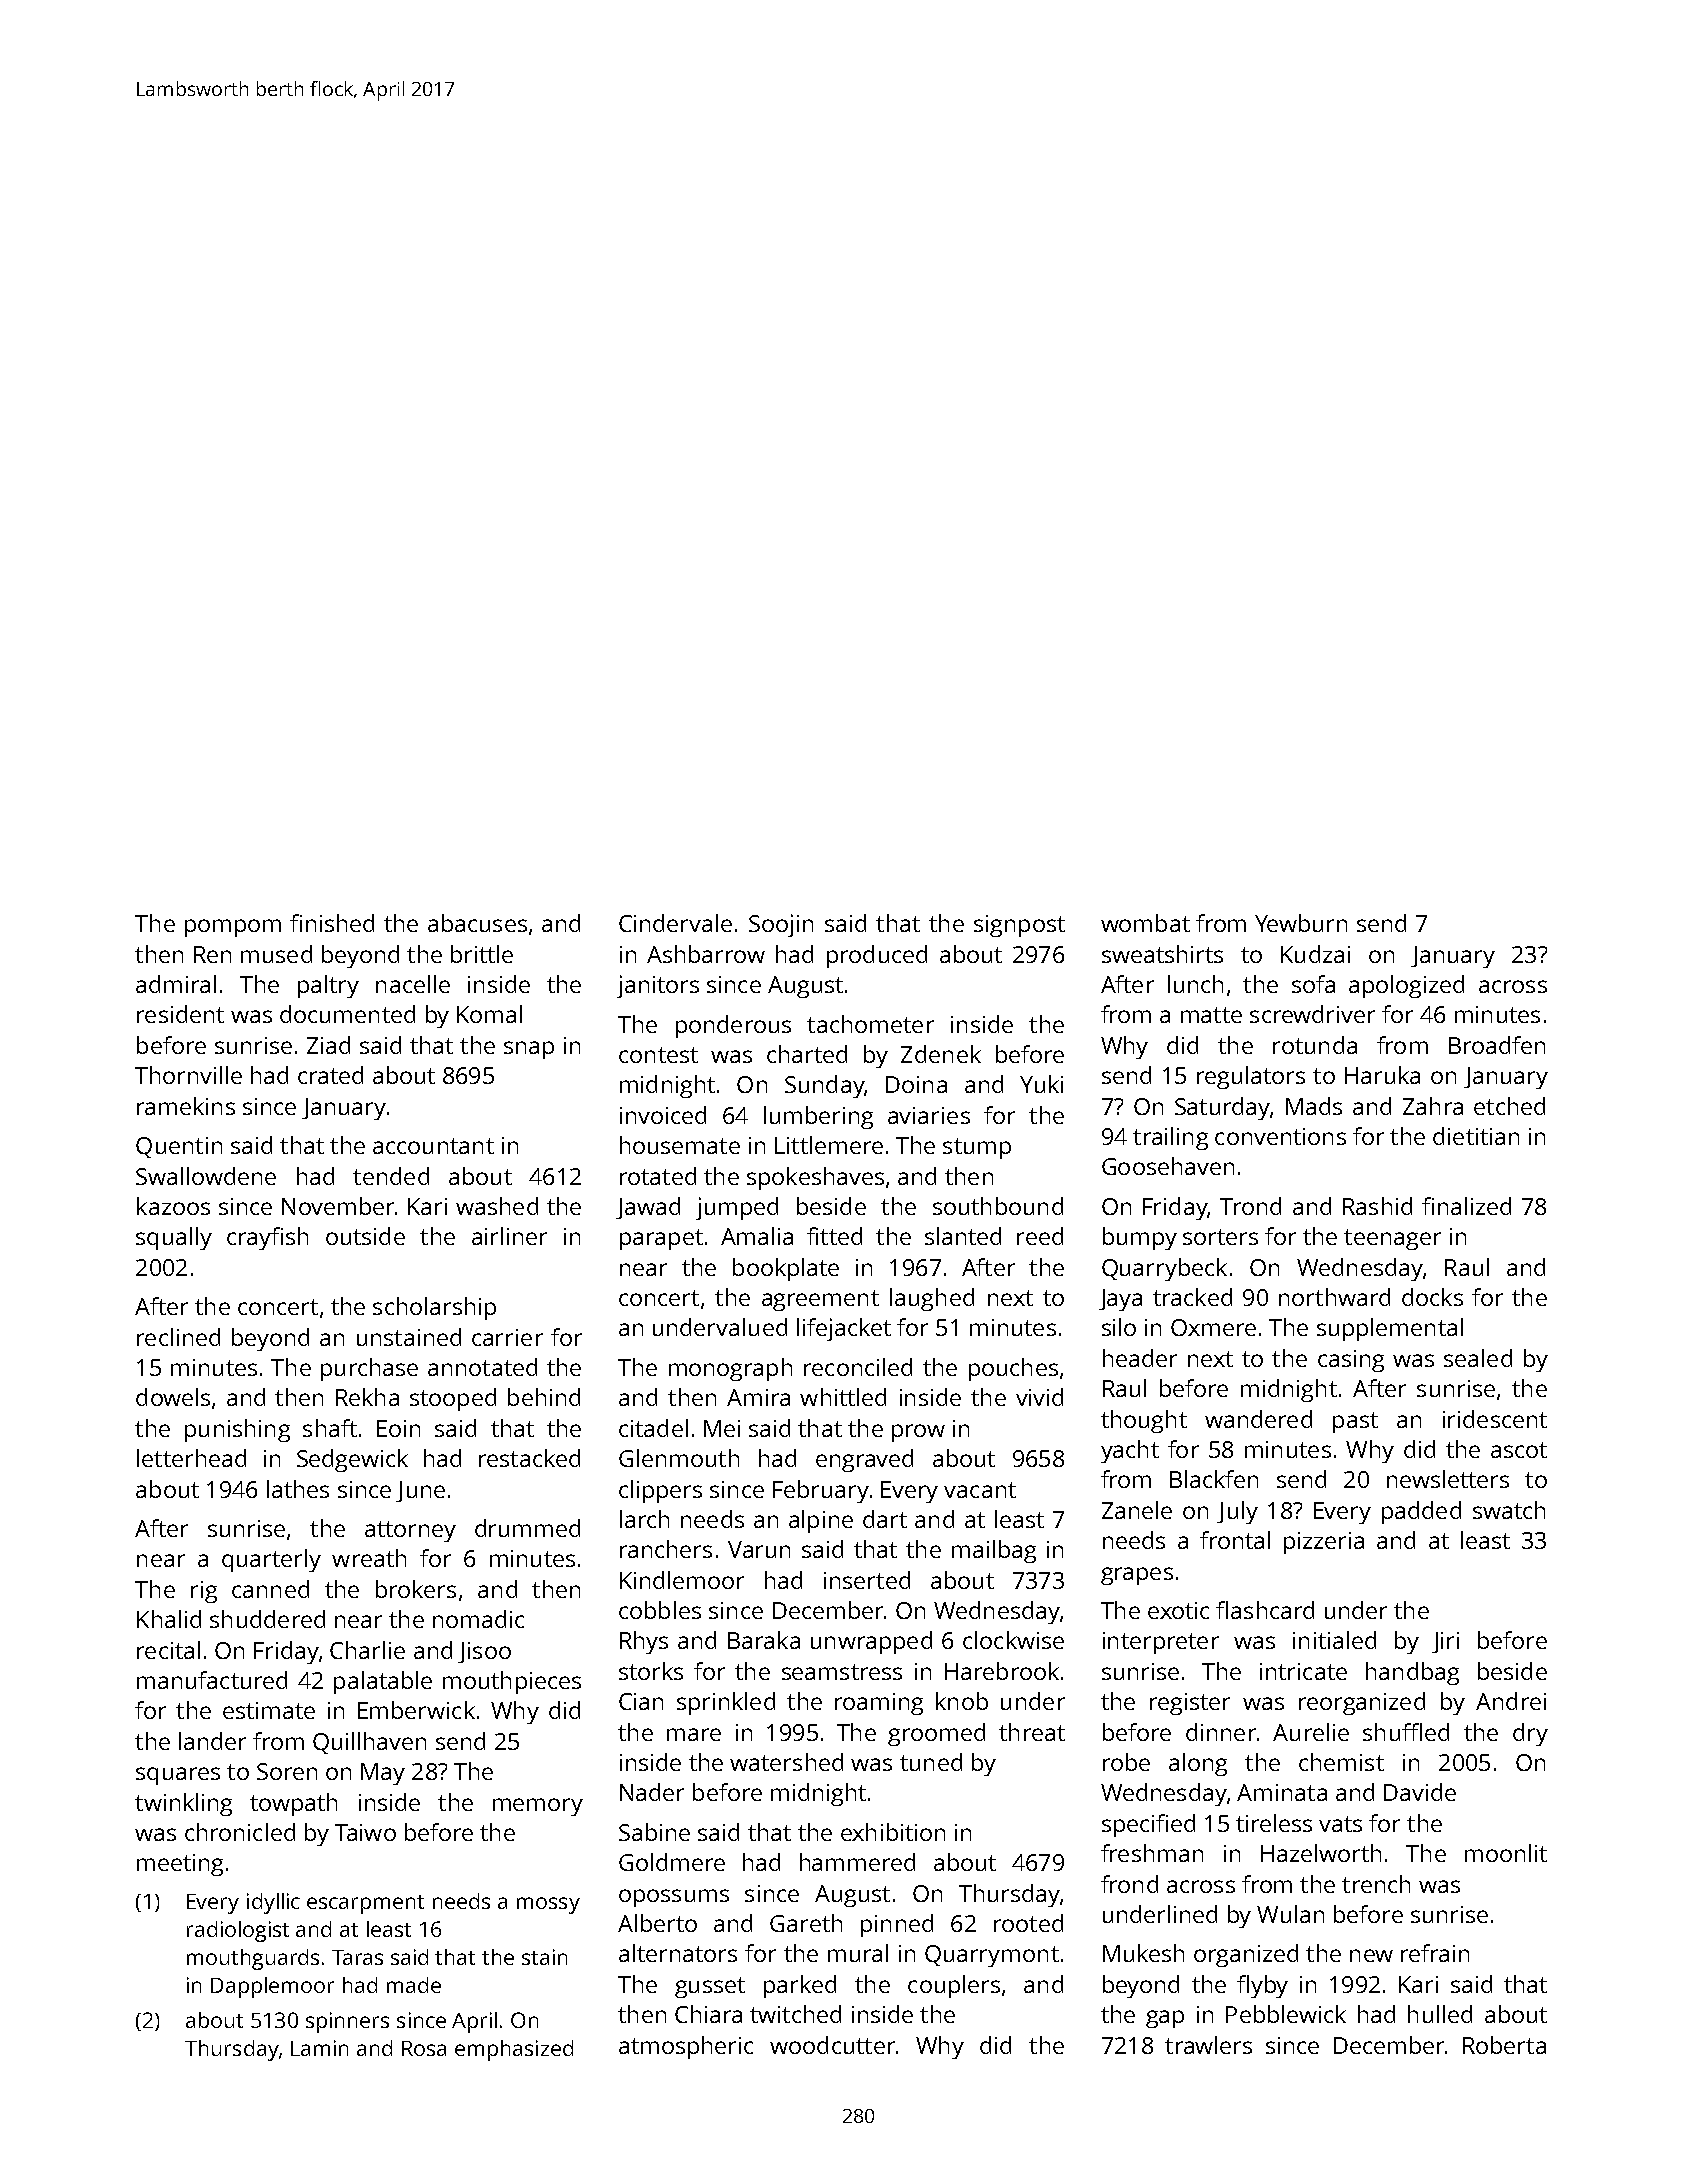  I want to click on seamstress, so click(842, 1672).
